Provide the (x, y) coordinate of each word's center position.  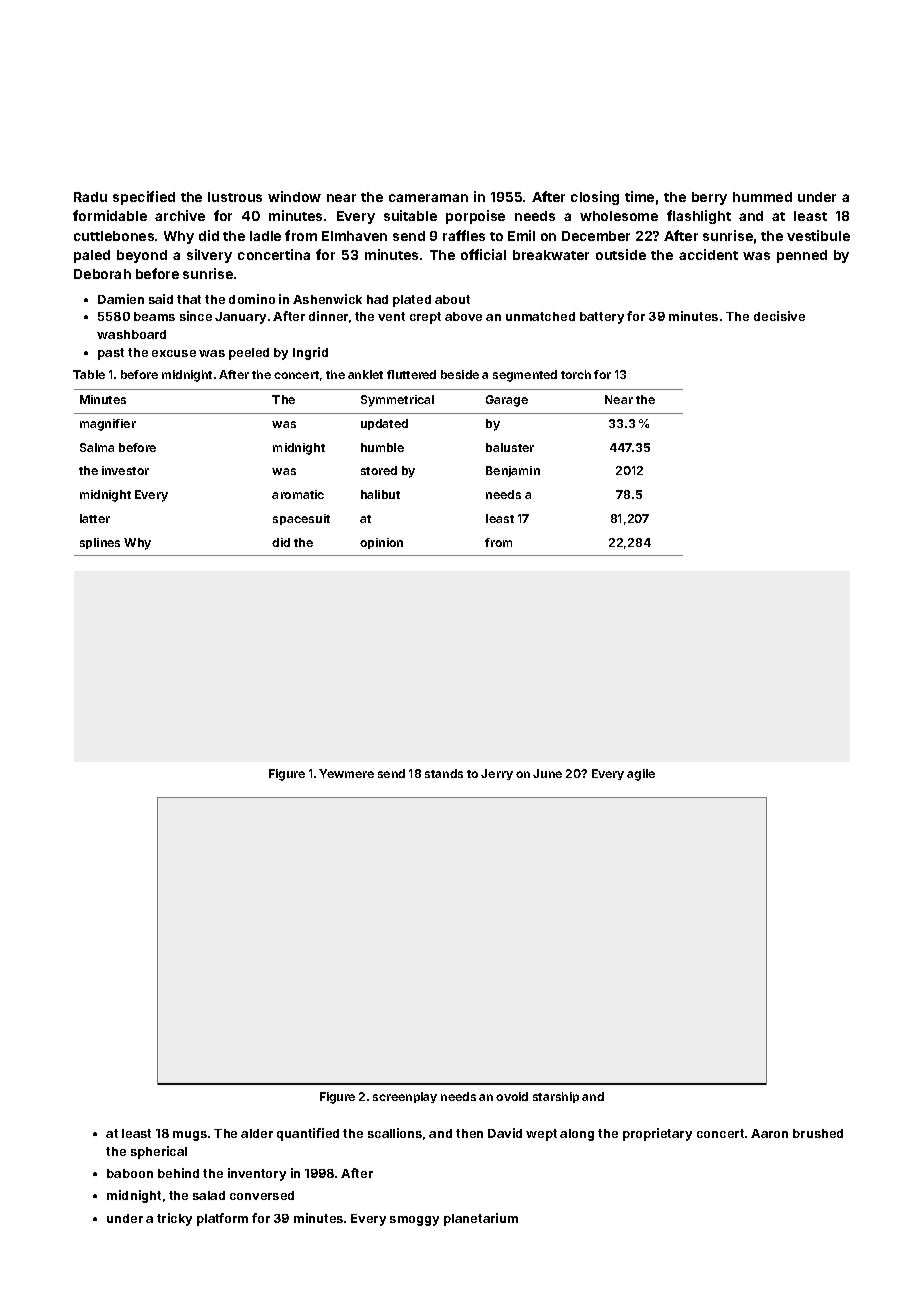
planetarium (481, 1219)
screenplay (405, 1097)
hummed (762, 197)
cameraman (428, 198)
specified (144, 198)
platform (222, 1219)
